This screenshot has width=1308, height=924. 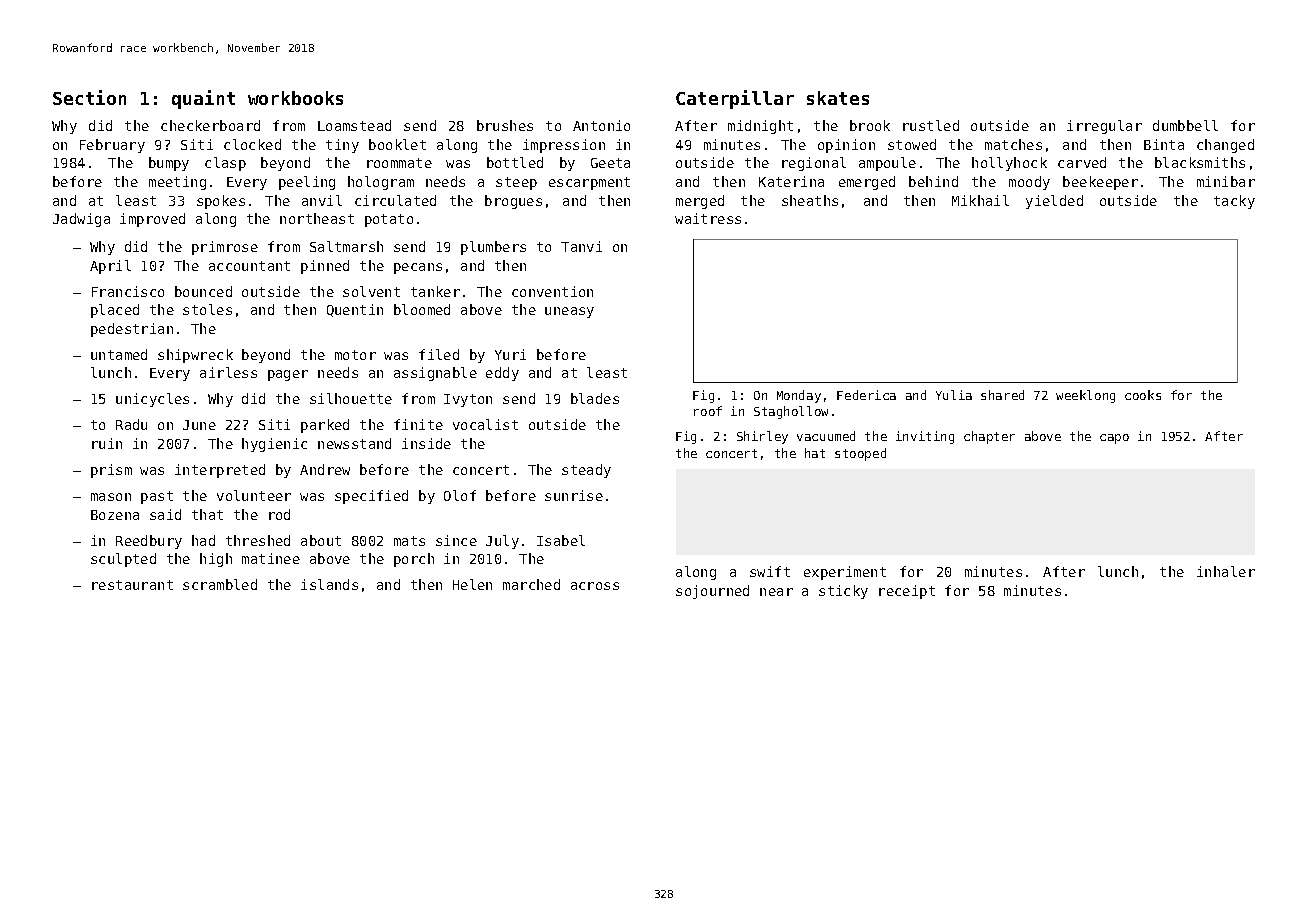 I want to click on Section, so click(x=89, y=97).
